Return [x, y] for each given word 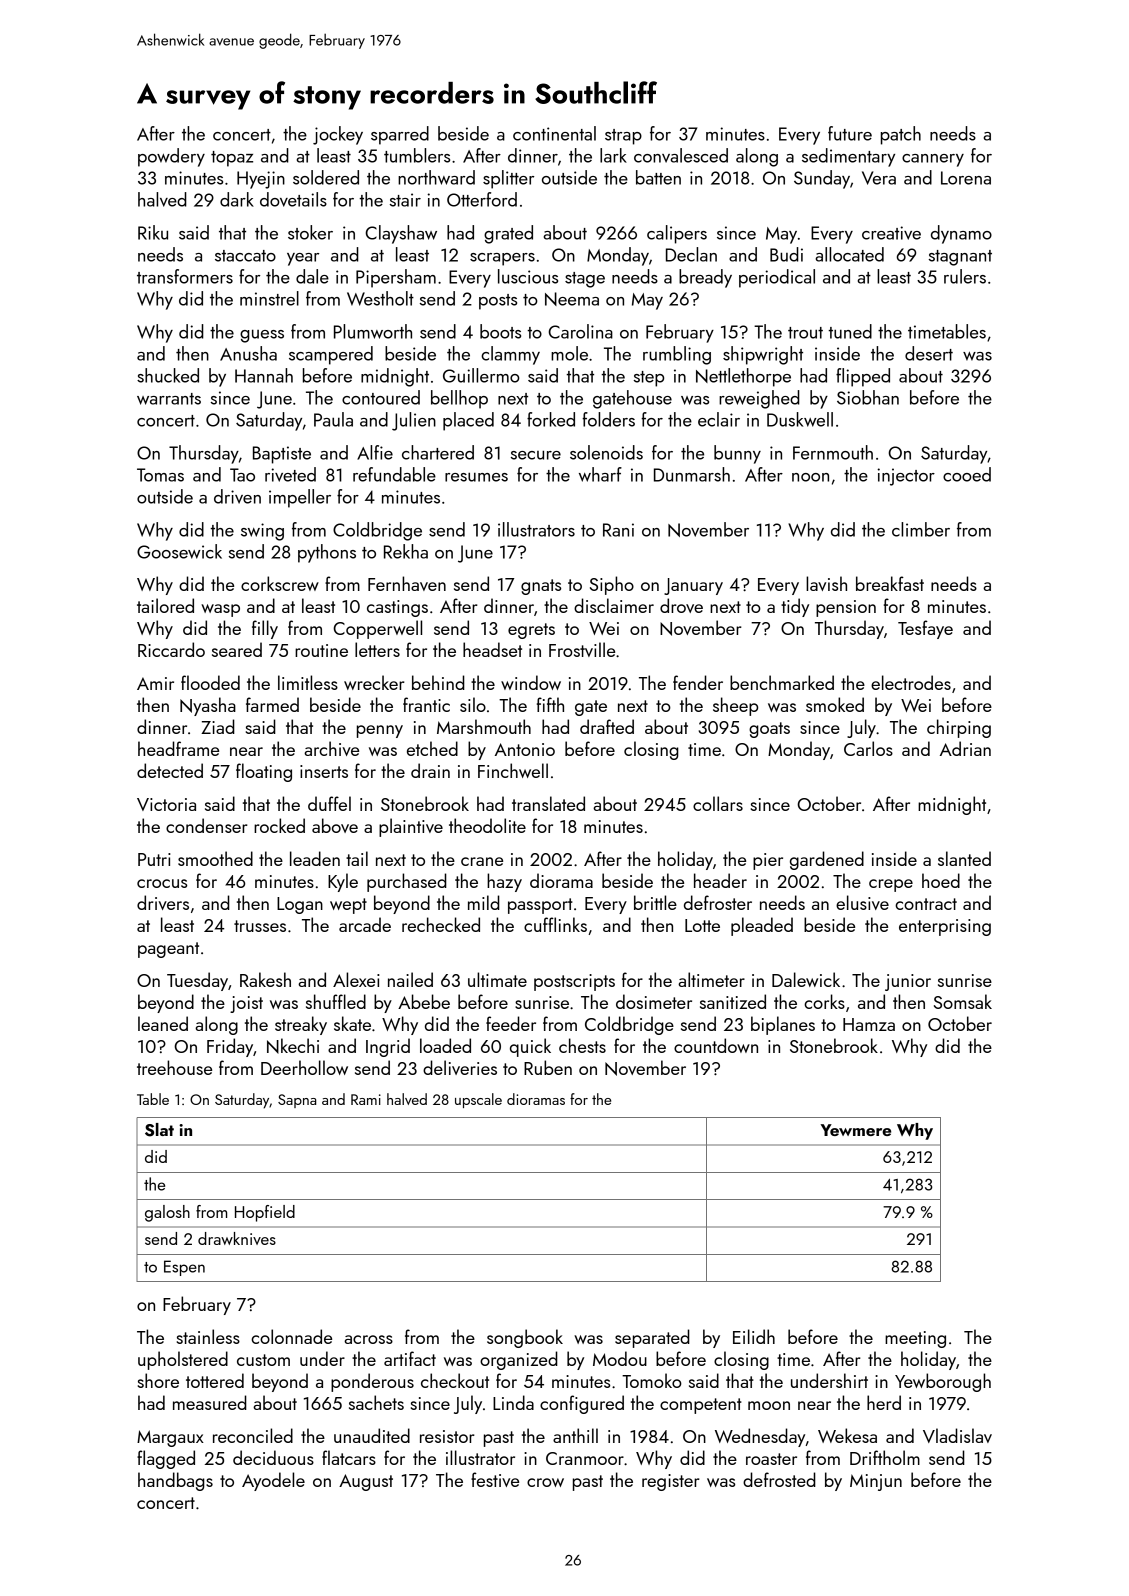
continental [554, 133]
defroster [718, 902]
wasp [220, 610]
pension [846, 608]
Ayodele [273, 1481]
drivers [163, 902]
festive [495, 1479]
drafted [607, 726]
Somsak [963, 1001]
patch [901, 135]
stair [405, 200]
